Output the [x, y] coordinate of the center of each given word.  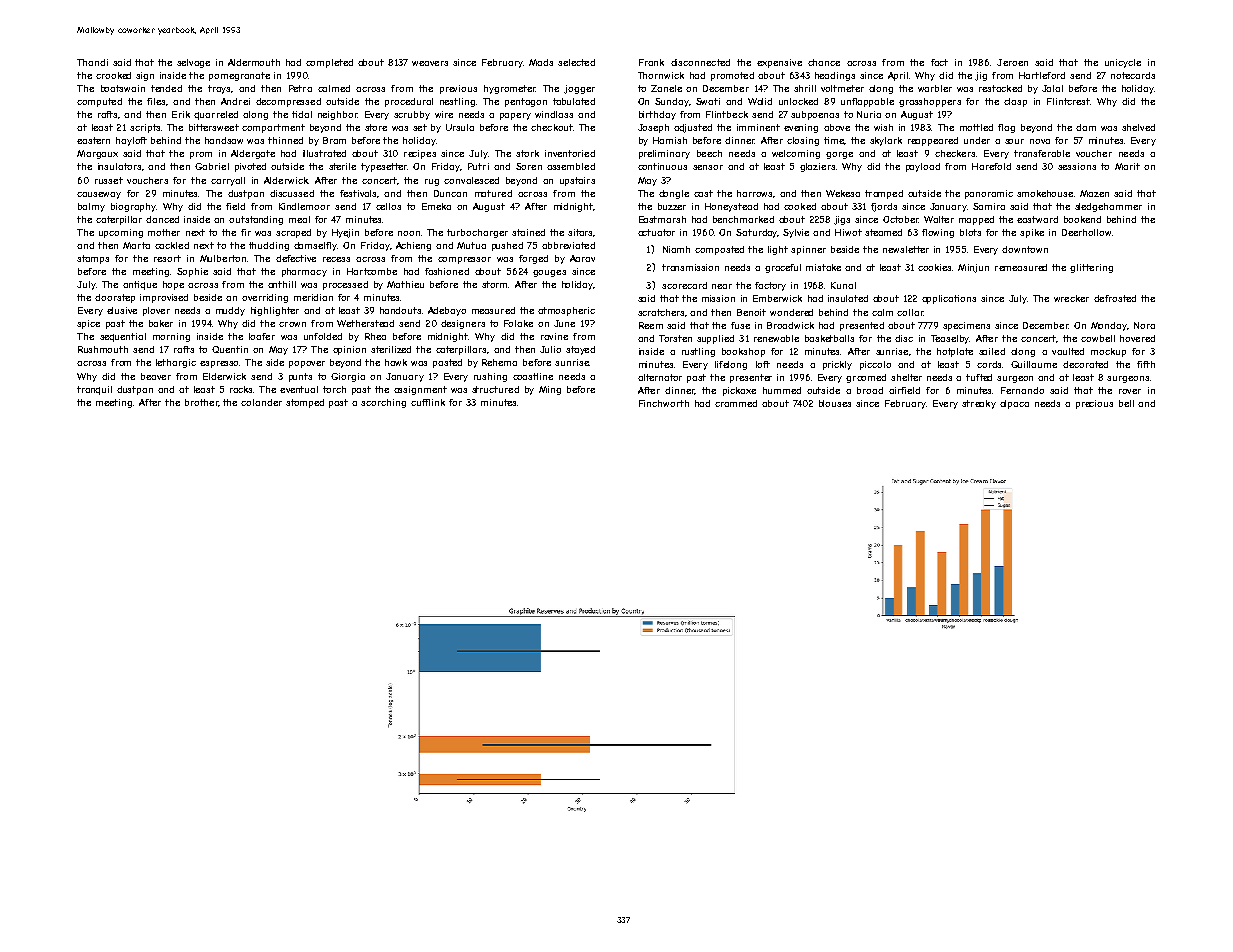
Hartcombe [372, 271]
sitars [580, 232]
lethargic [176, 363]
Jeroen [1012, 62]
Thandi [92, 62]
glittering [1091, 268]
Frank [651, 62]
